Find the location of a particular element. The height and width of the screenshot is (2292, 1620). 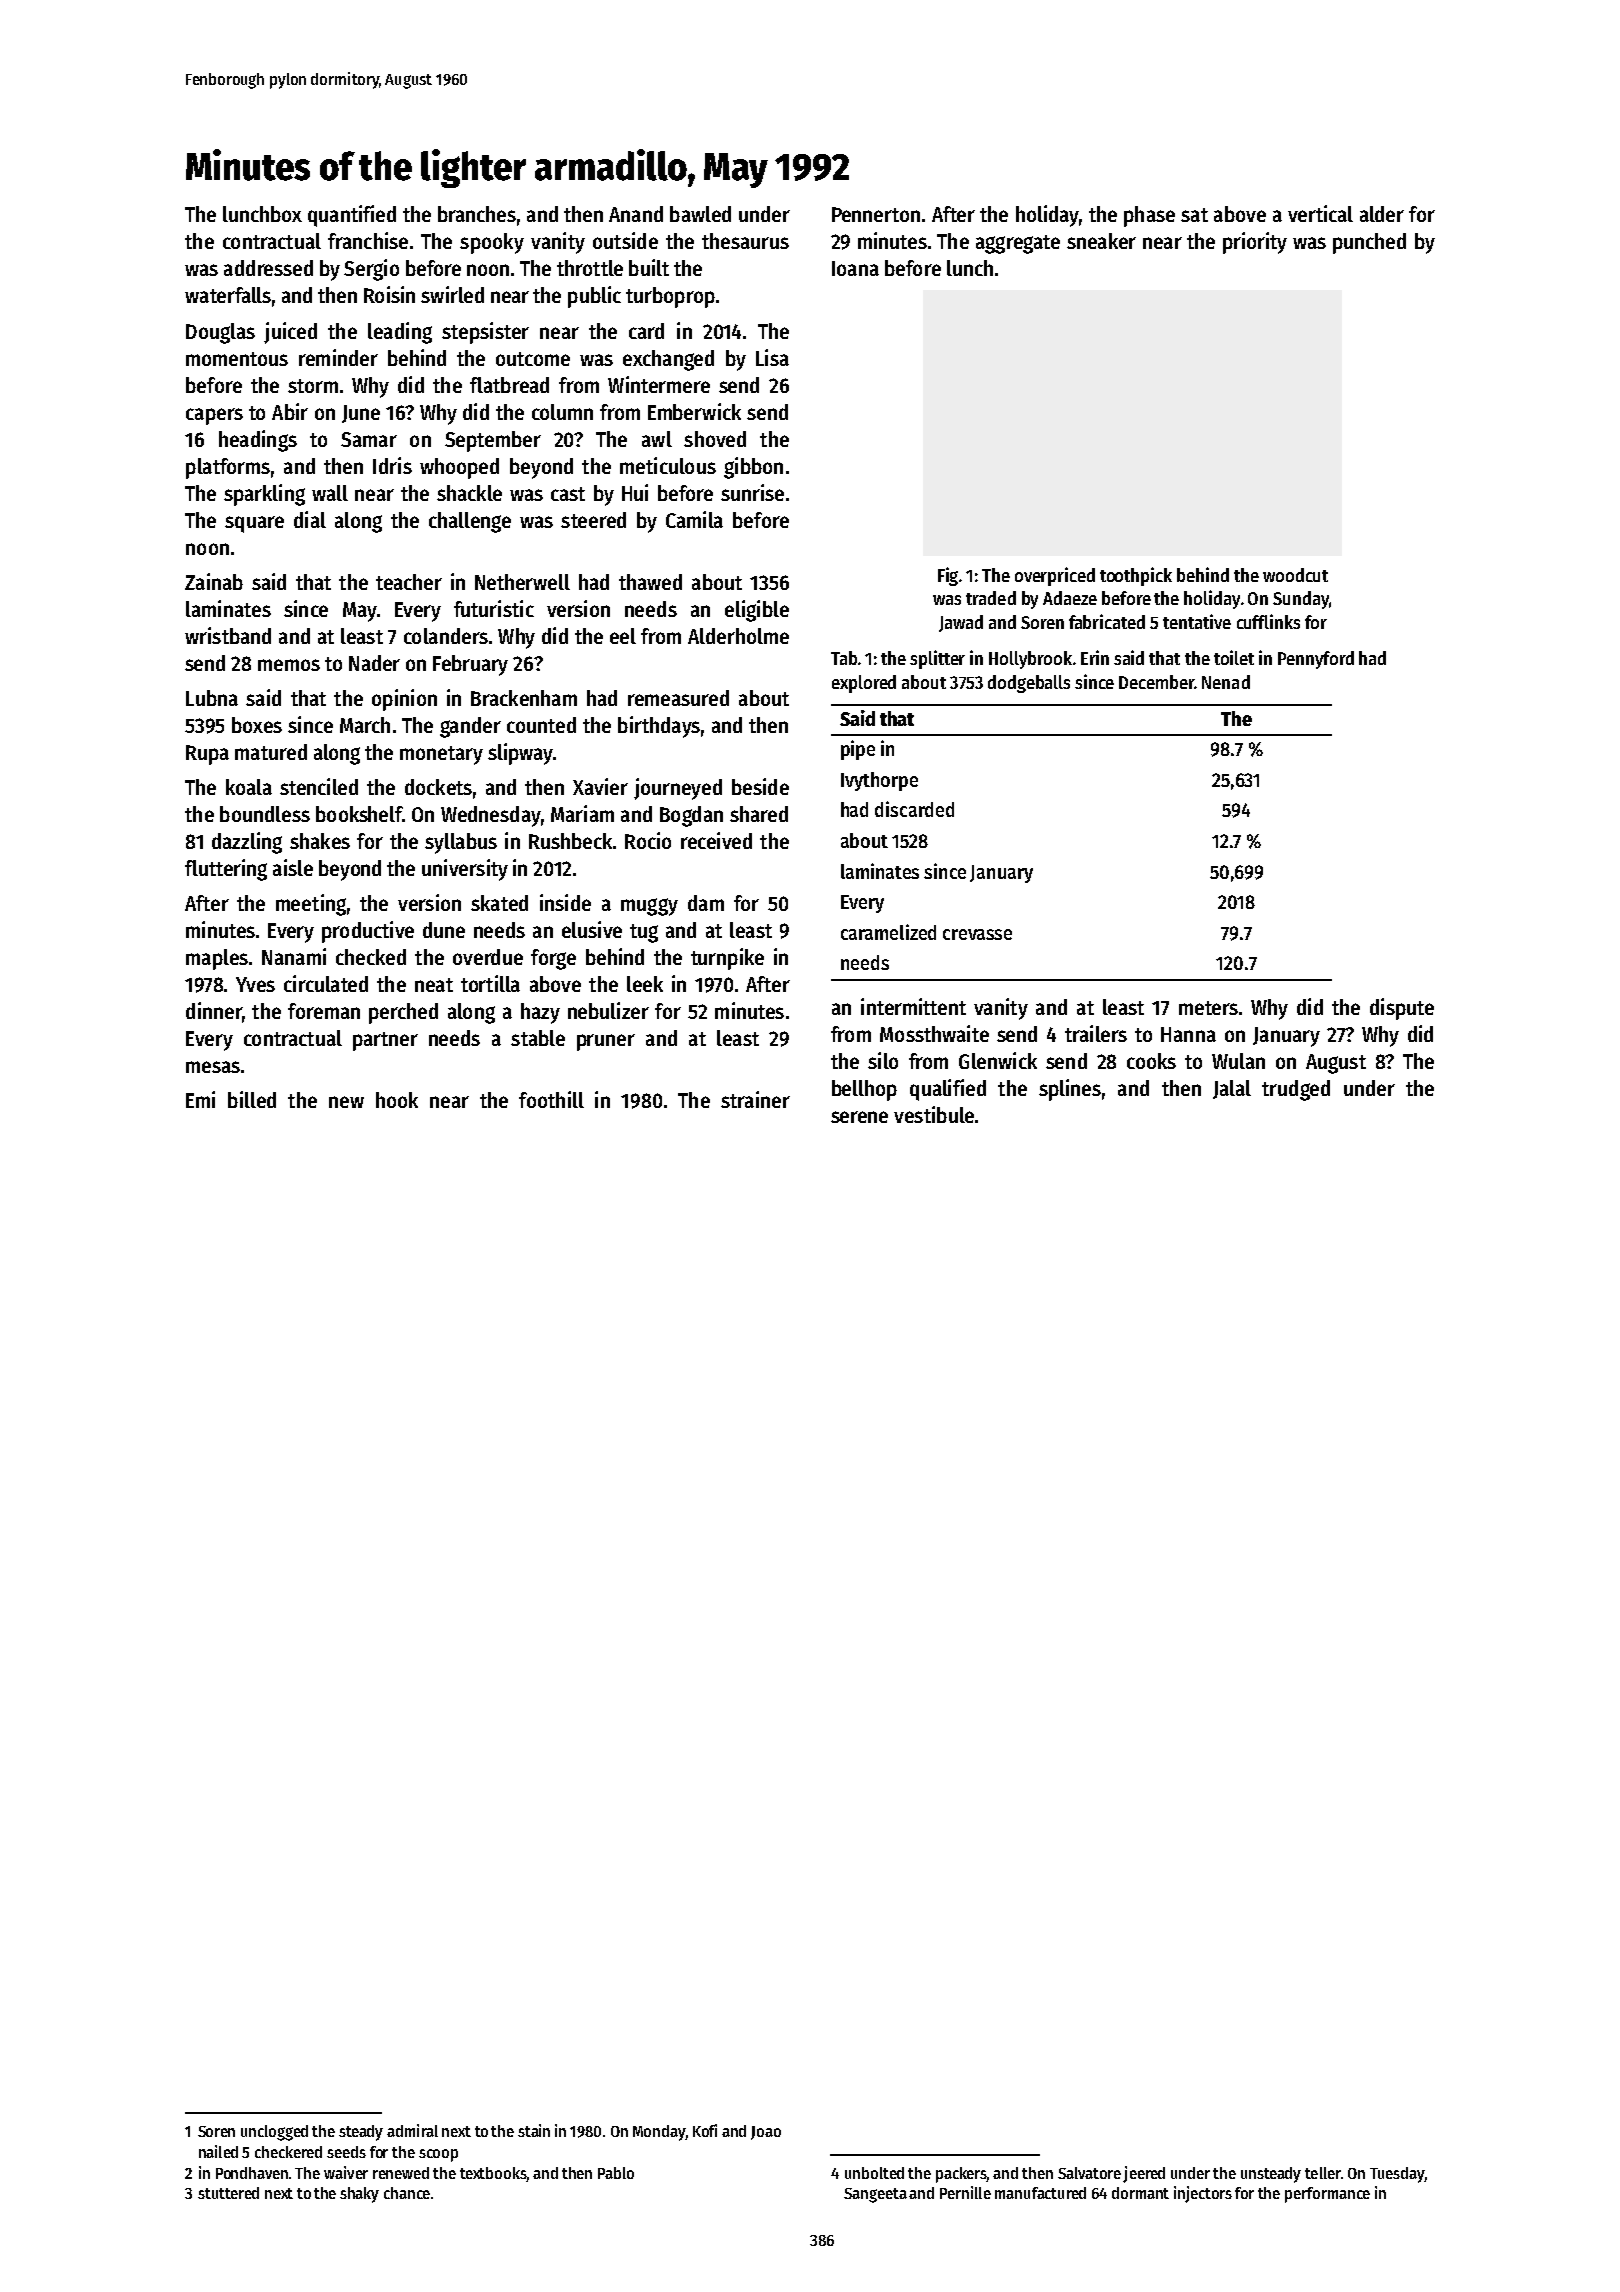

admiral is located at coordinates (412, 2130).
